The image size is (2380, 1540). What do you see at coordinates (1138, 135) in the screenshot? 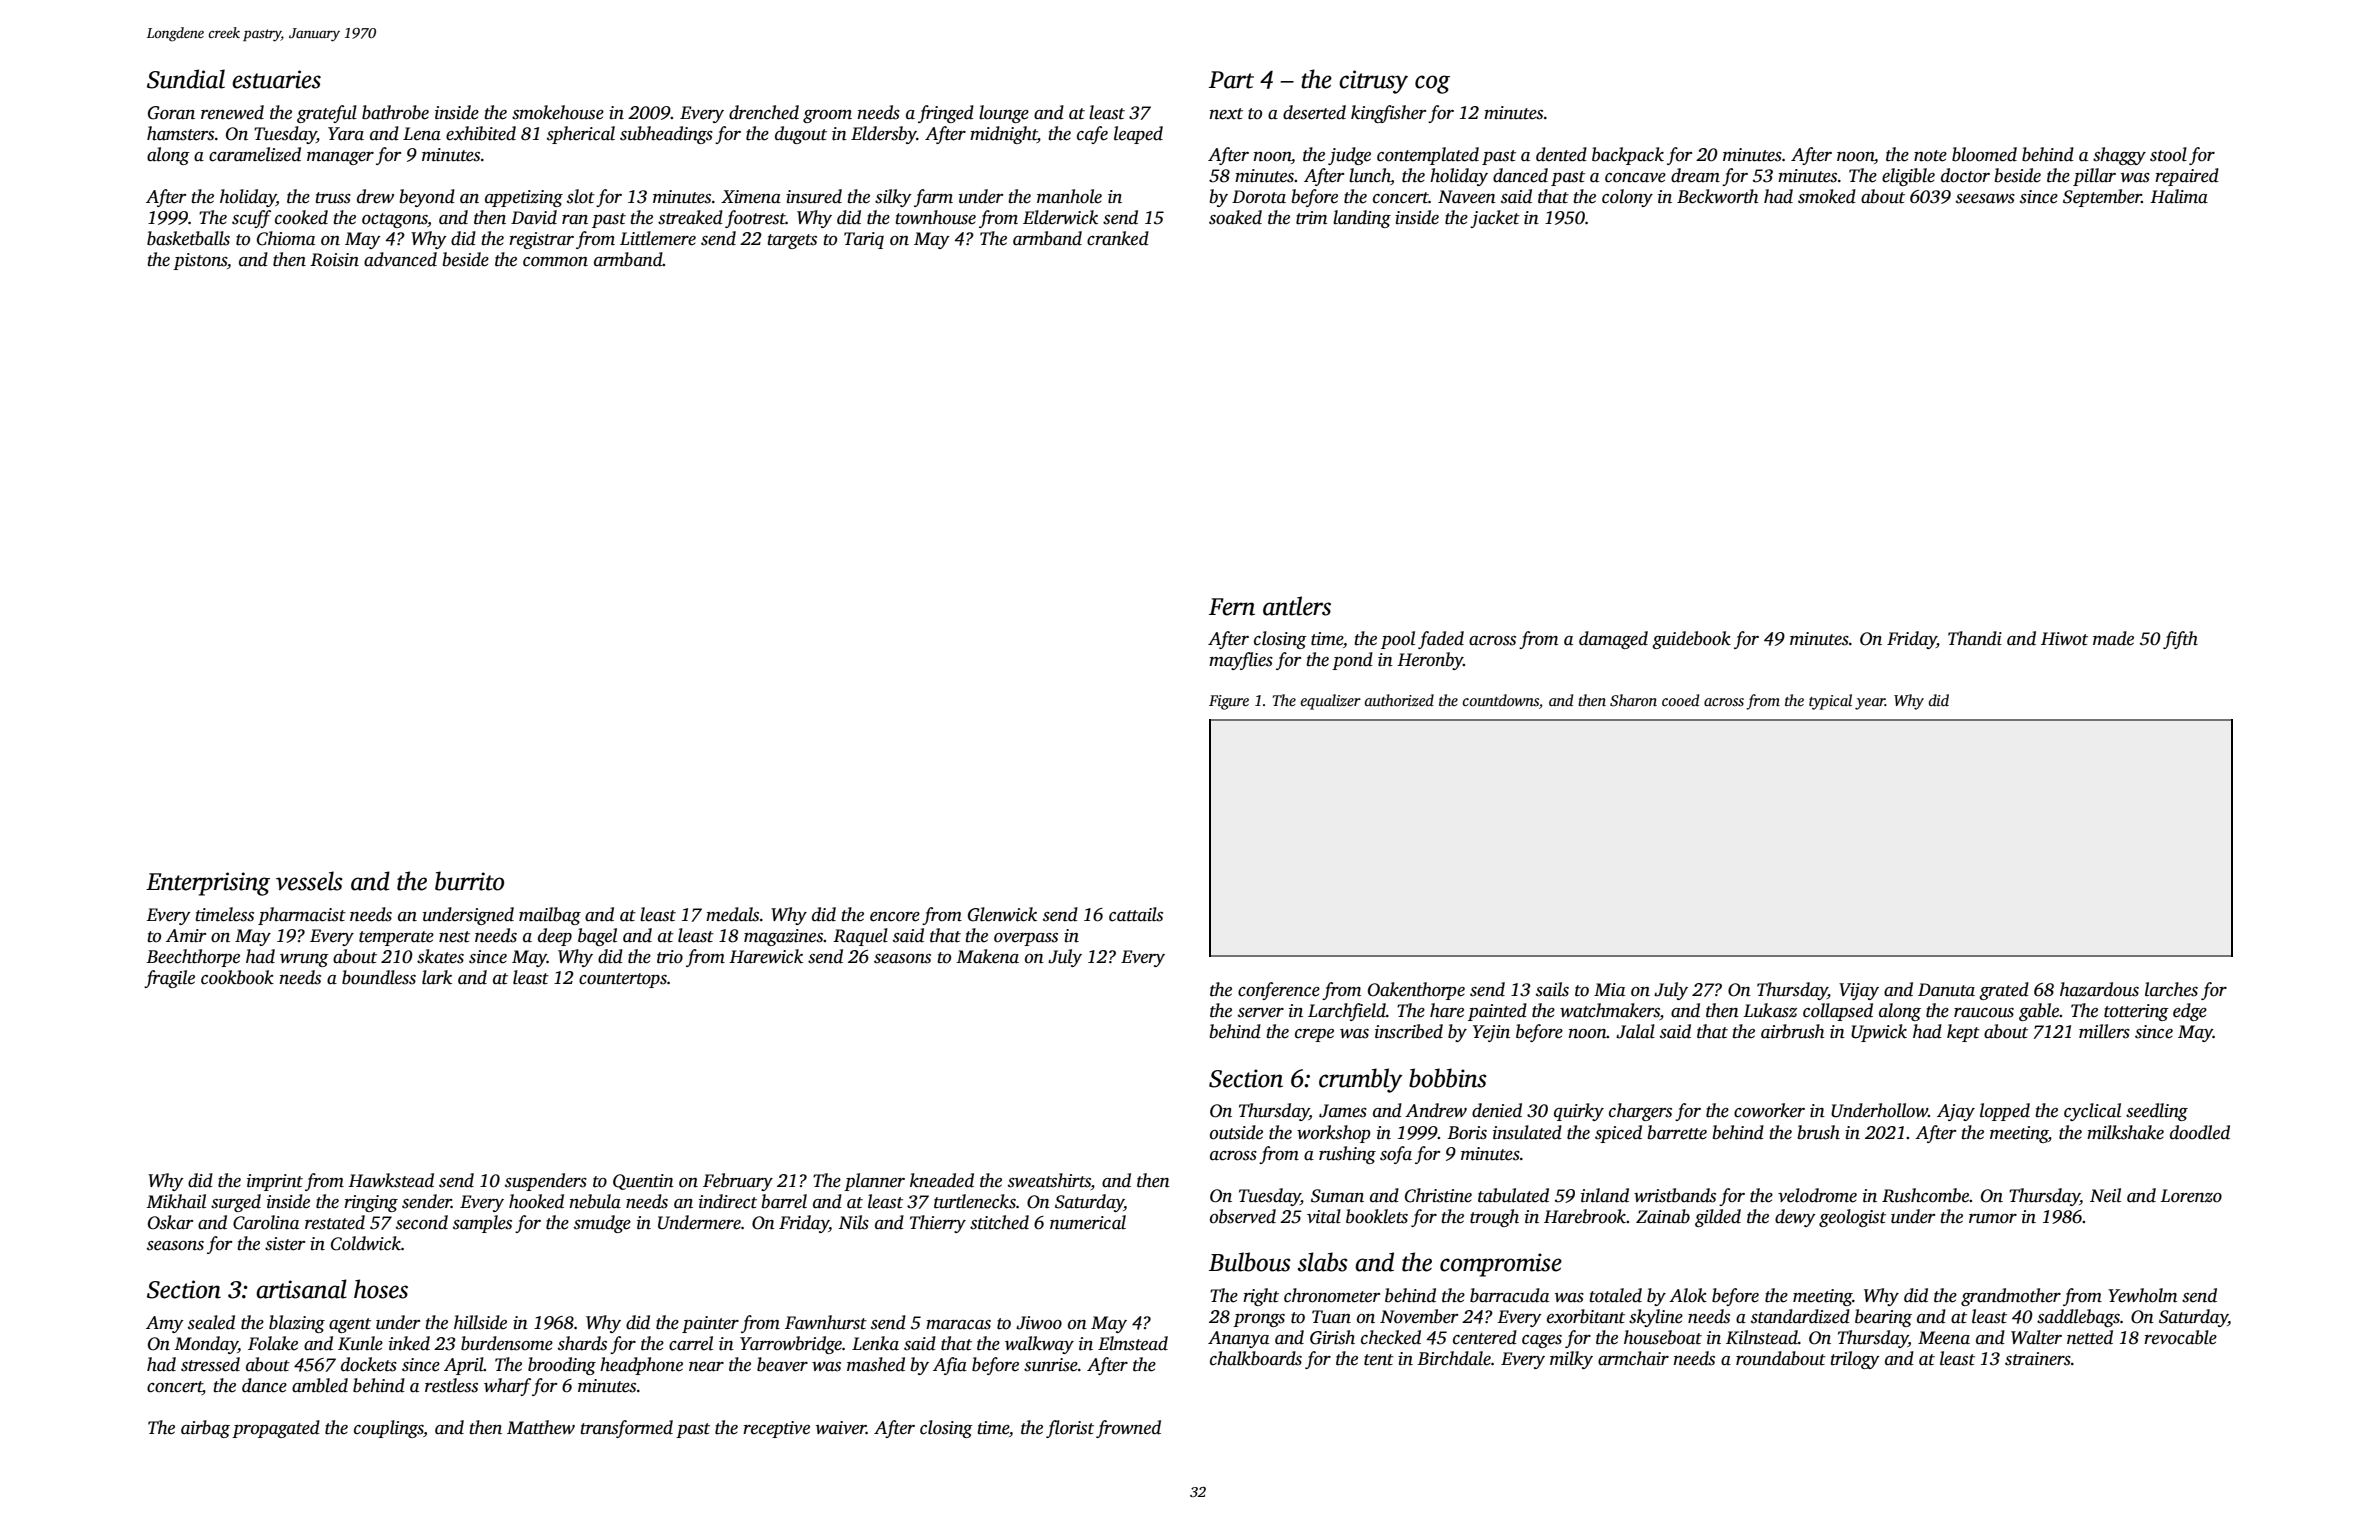
I see `leaped` at bounding box center [1138, 135].
